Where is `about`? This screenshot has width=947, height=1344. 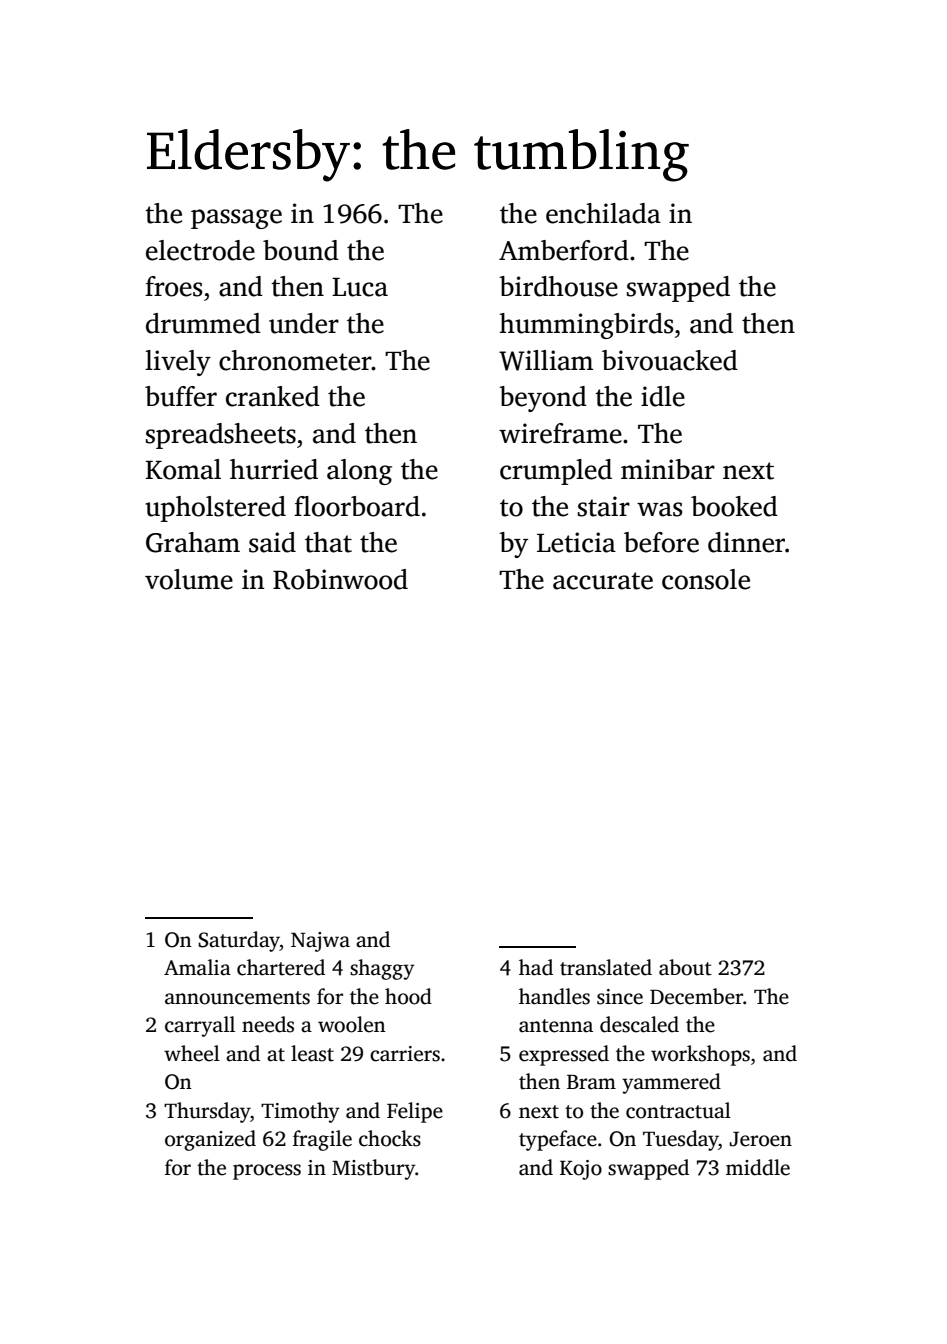
about is located at coordinates (685, 967).
